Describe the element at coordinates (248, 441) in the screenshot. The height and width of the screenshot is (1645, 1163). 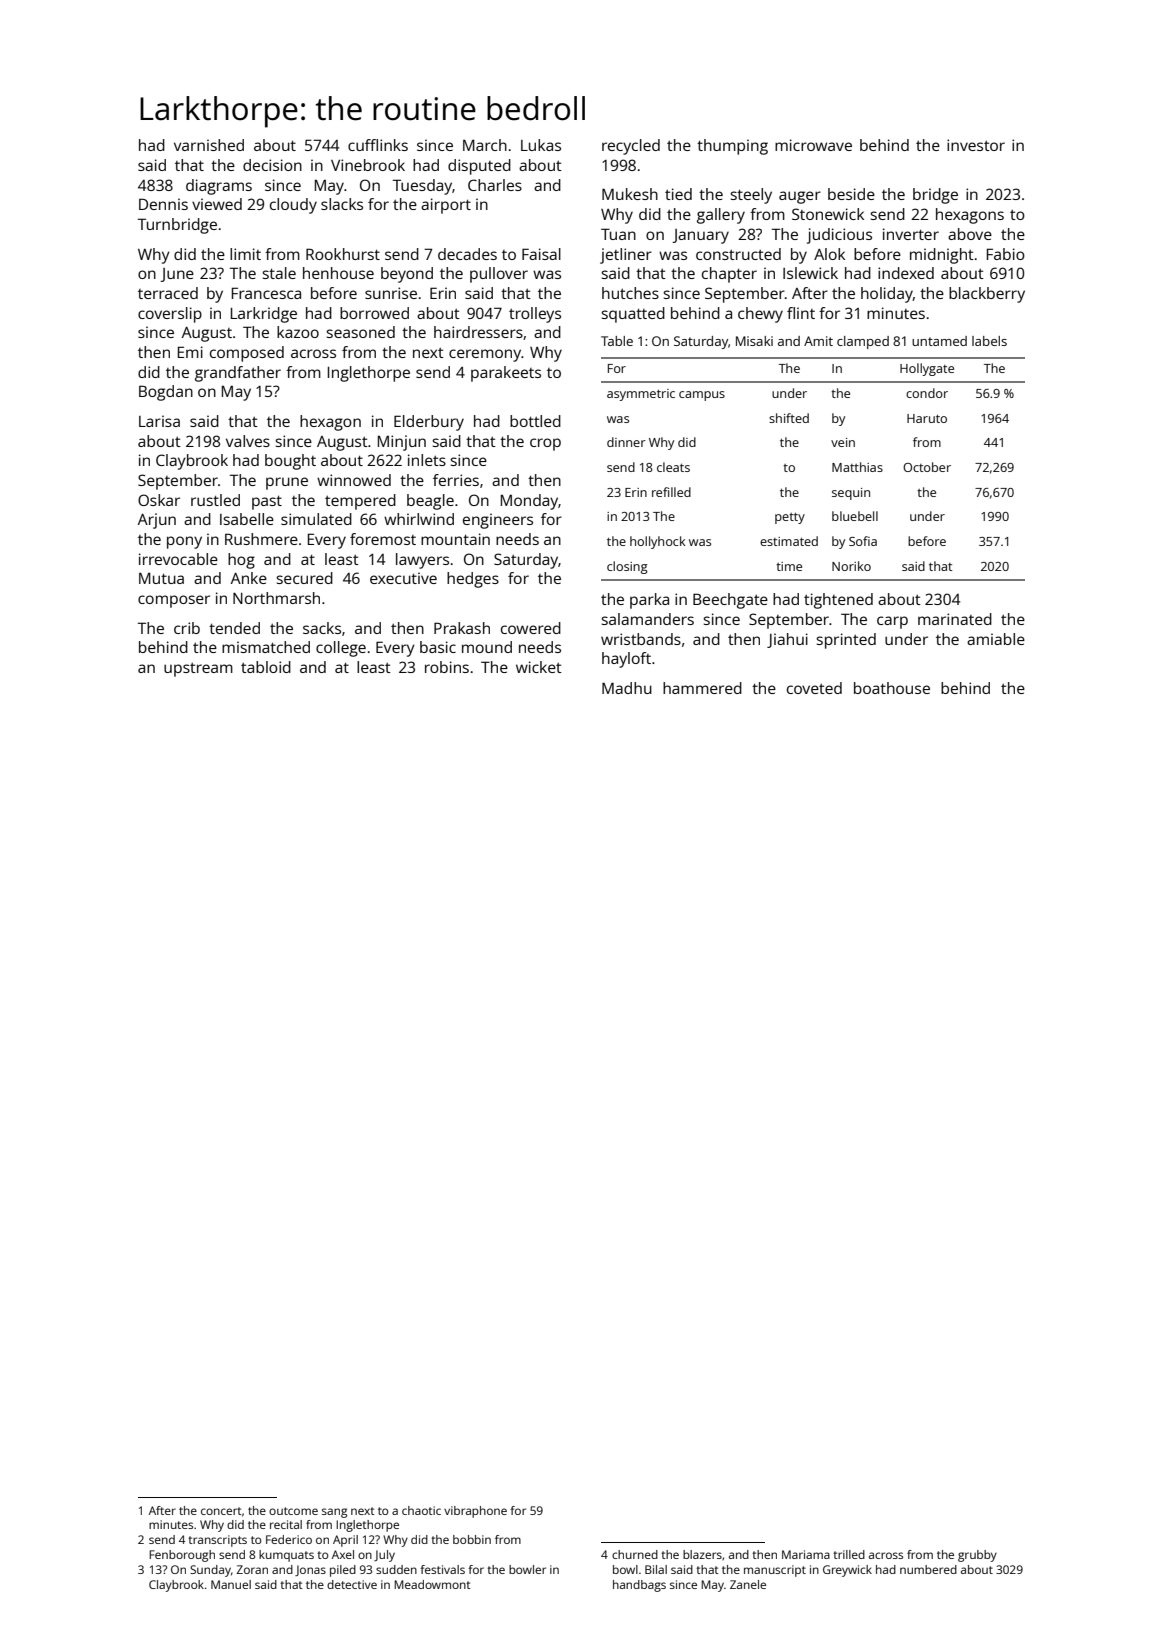
I see `valves` at that location.
